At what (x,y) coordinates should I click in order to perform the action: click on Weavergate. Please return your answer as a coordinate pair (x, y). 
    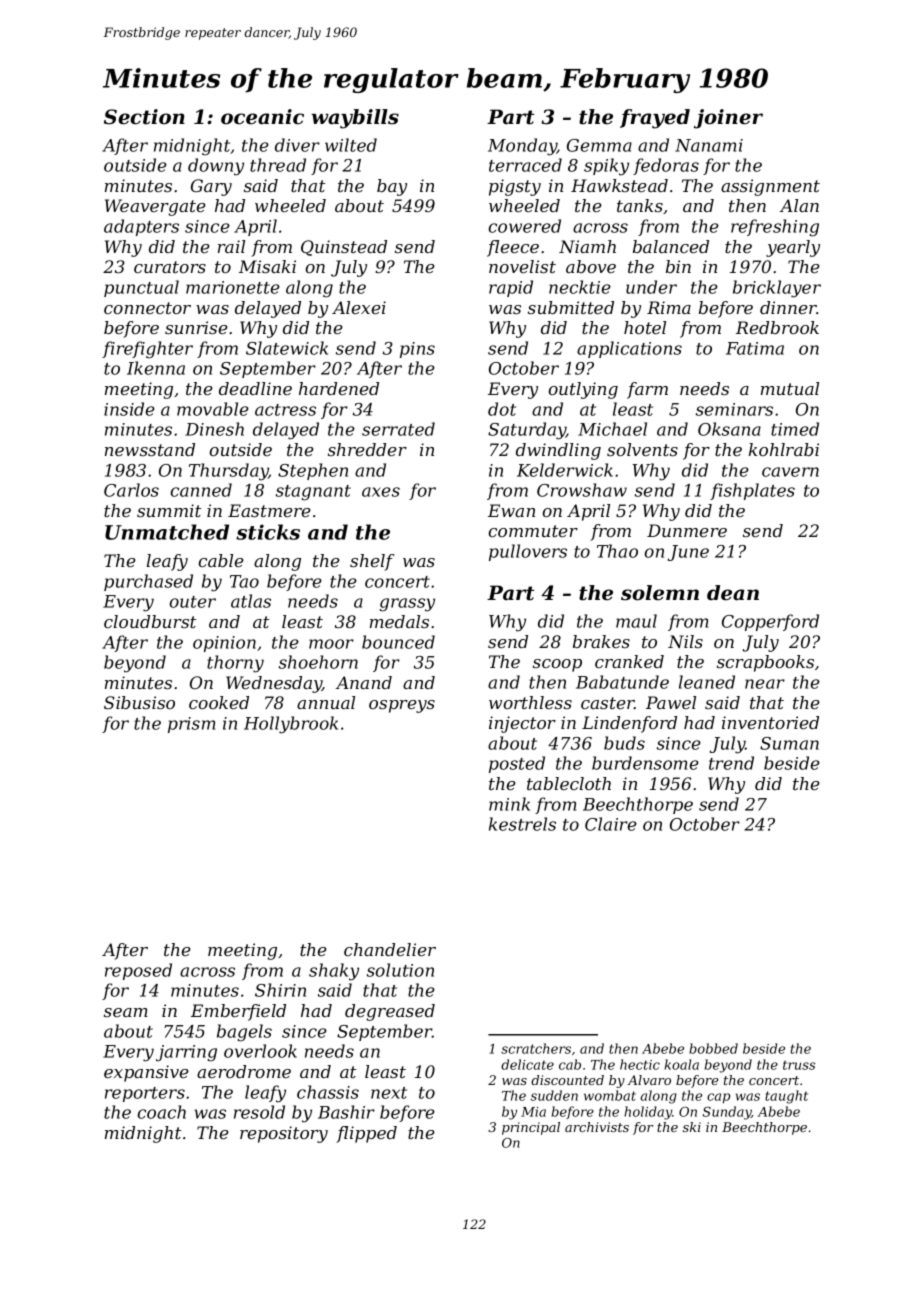
    Looking at the image, I should click on (155, 207).
